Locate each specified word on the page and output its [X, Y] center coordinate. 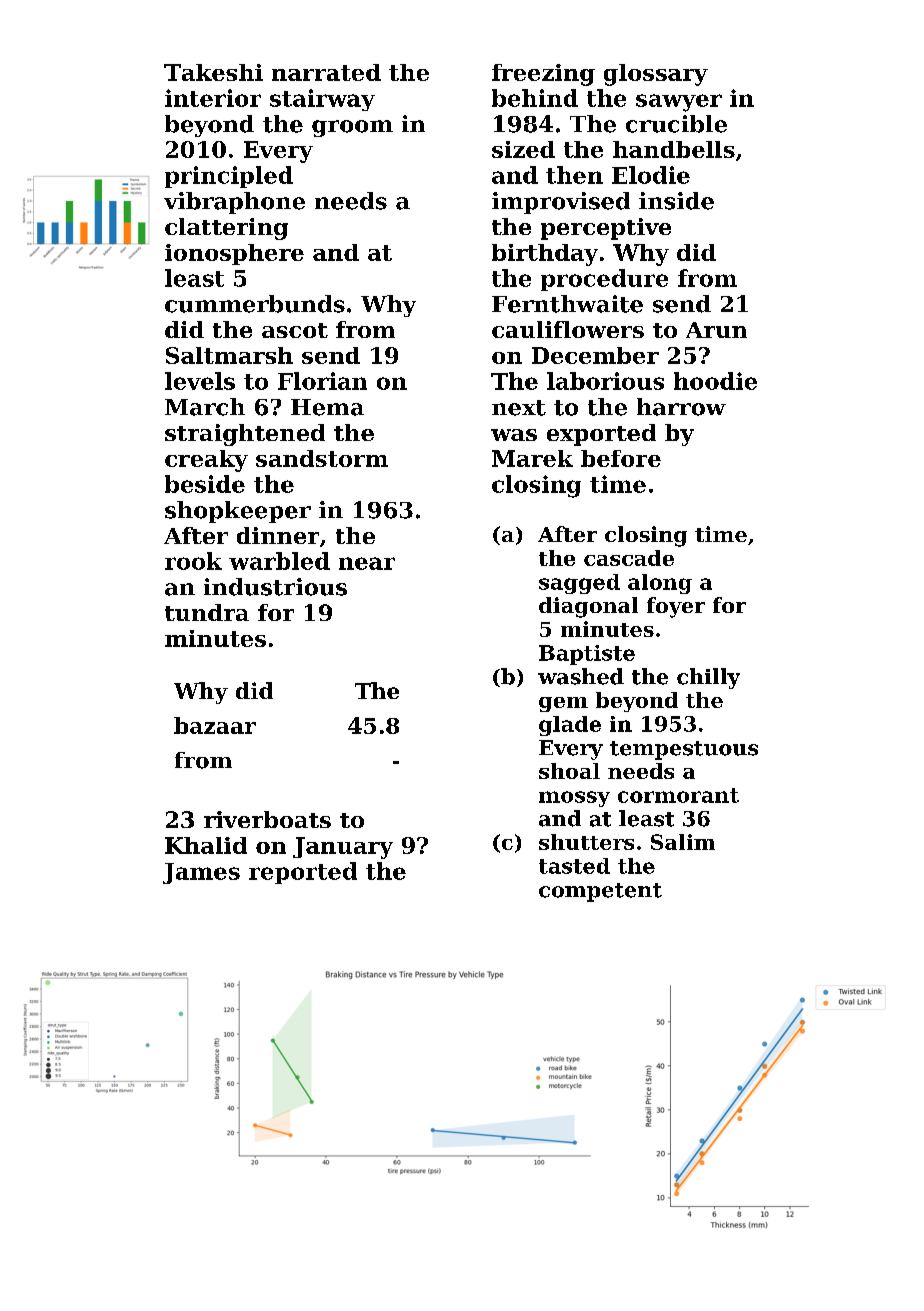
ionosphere [234, 254]
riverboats [267, 819]
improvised [561, 203]
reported [303, 873]
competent [600, 892]
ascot [295, 330]
